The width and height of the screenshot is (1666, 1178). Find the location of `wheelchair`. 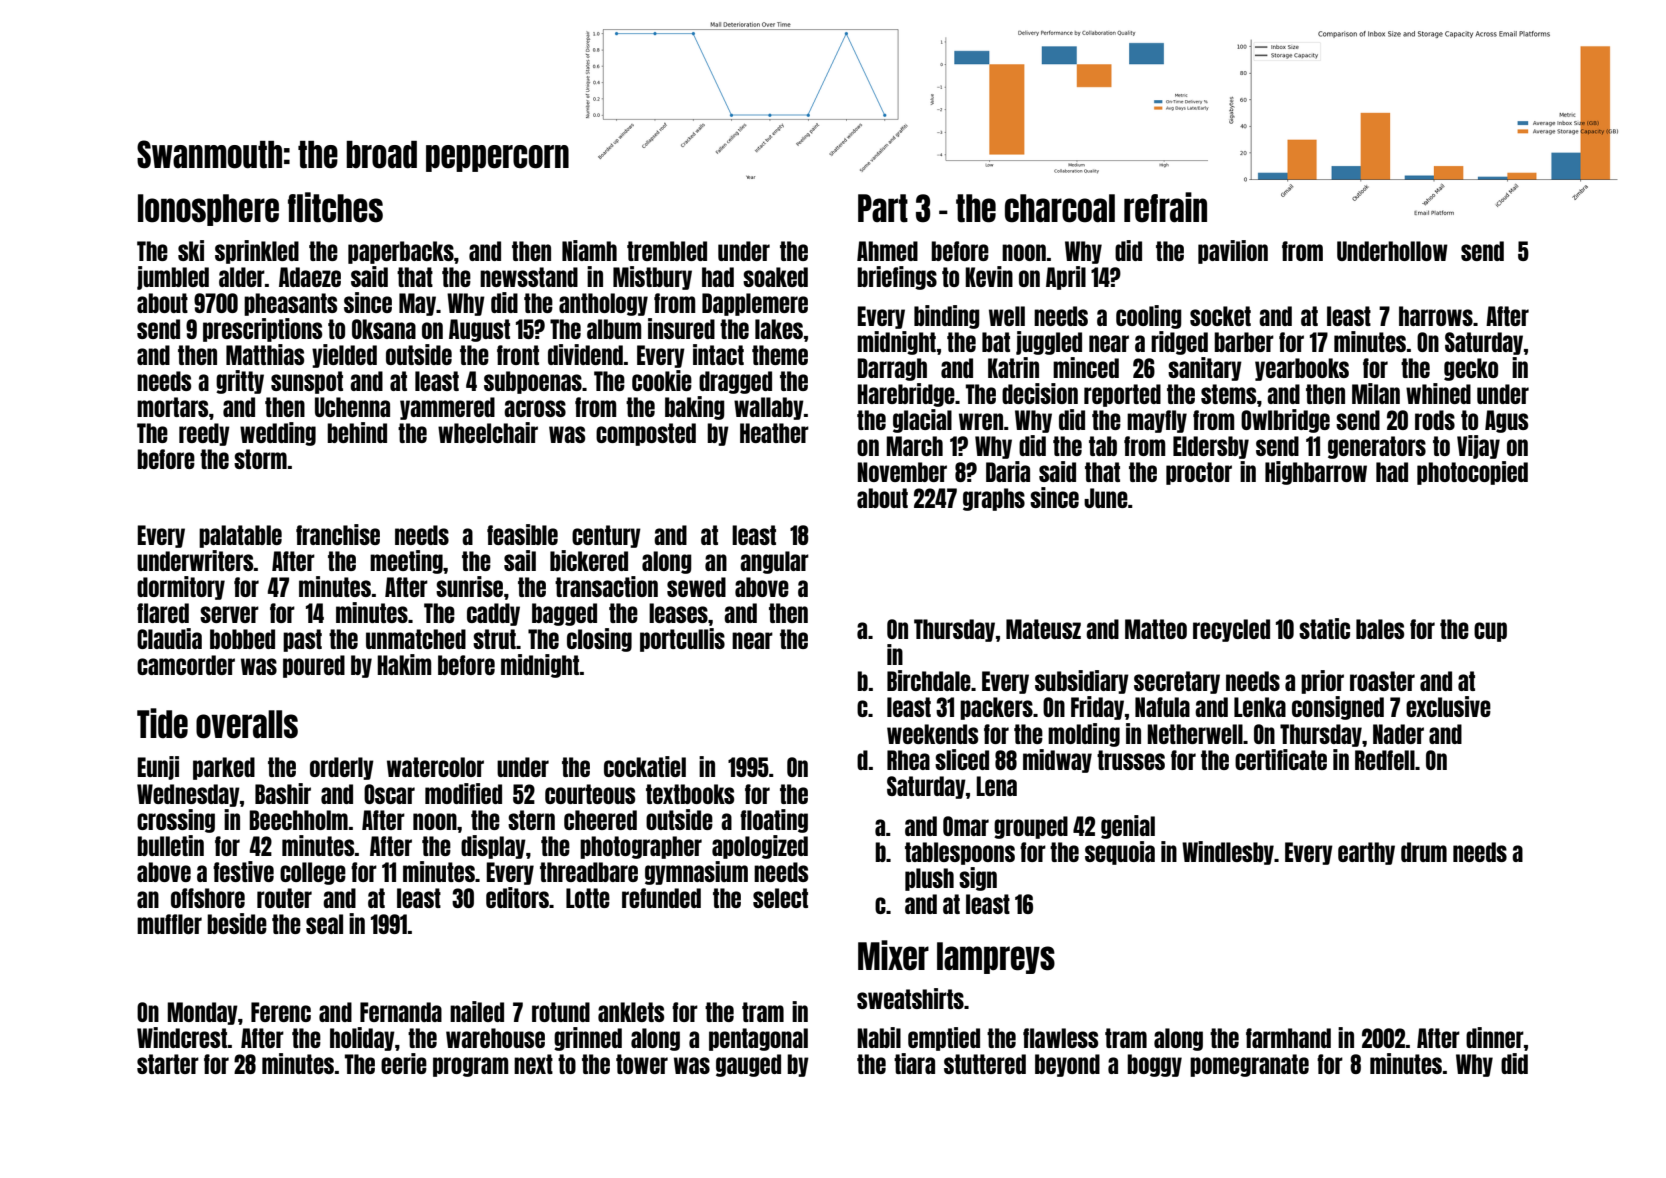

wheelchair is located at coordinates (488, 432).
